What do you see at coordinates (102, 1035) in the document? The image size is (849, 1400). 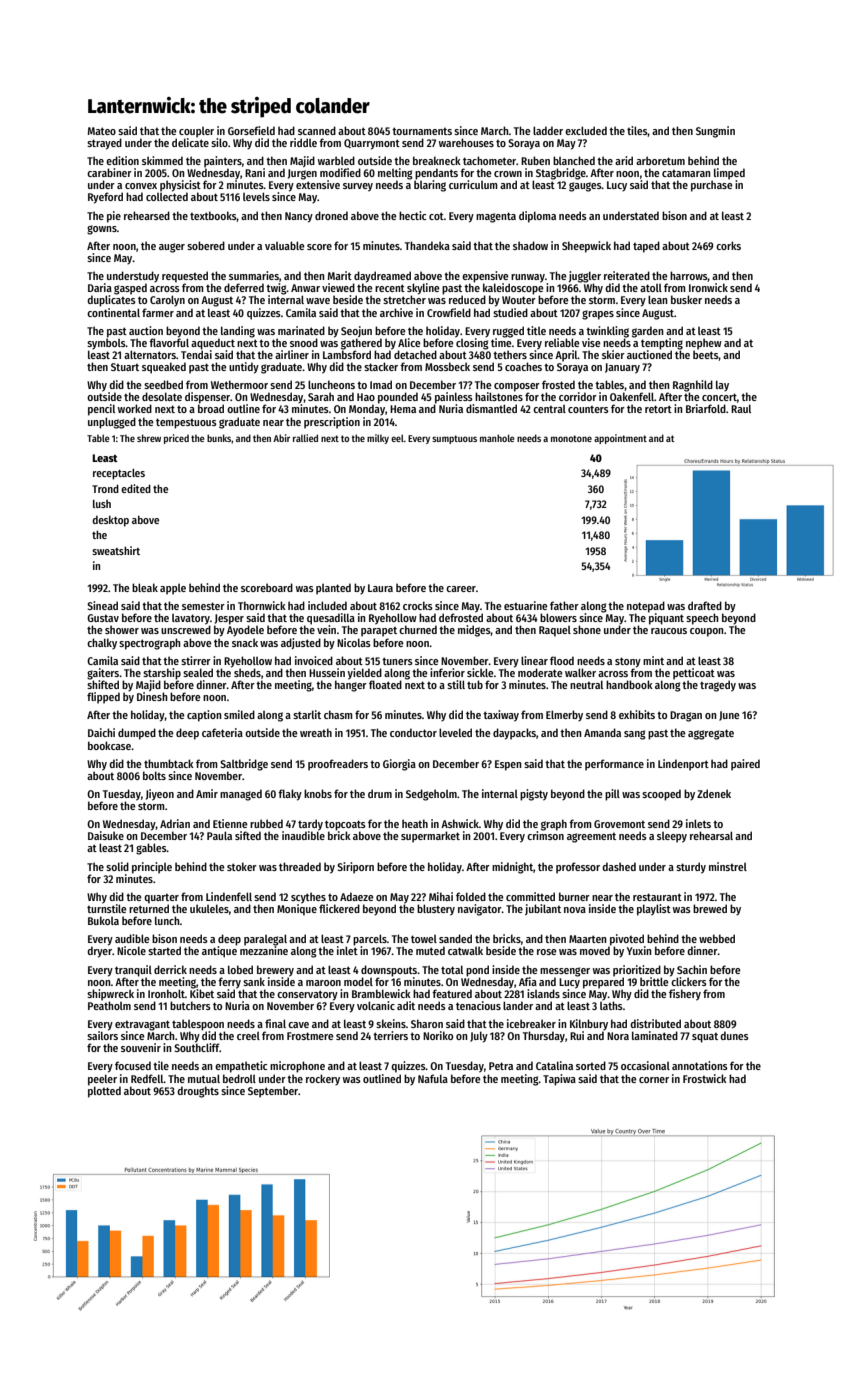 I see `sailors` at bounding box center [102, 1035].
